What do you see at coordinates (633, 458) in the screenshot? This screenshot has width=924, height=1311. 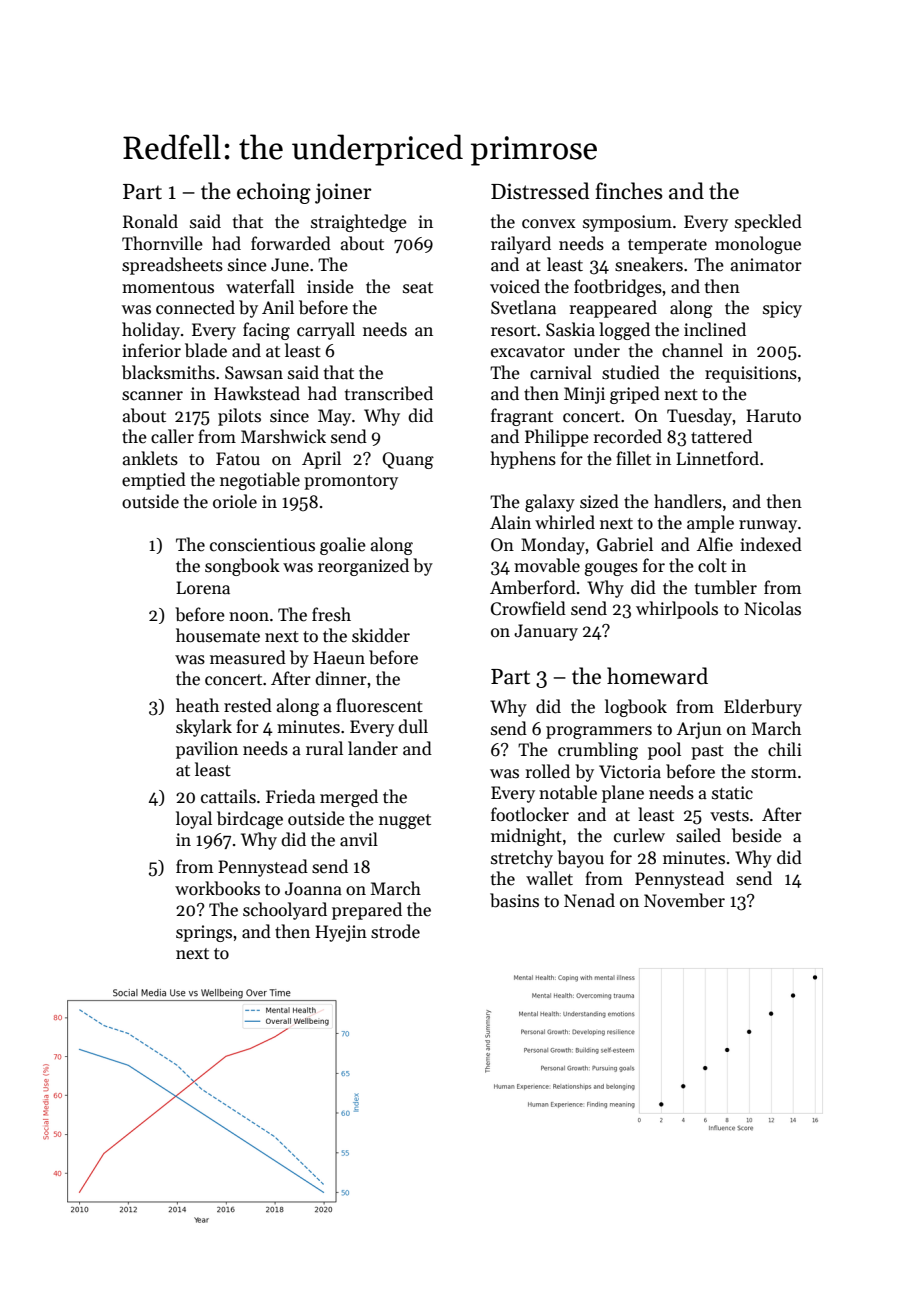 I see `fillet` at bounding box center [633, 458].
